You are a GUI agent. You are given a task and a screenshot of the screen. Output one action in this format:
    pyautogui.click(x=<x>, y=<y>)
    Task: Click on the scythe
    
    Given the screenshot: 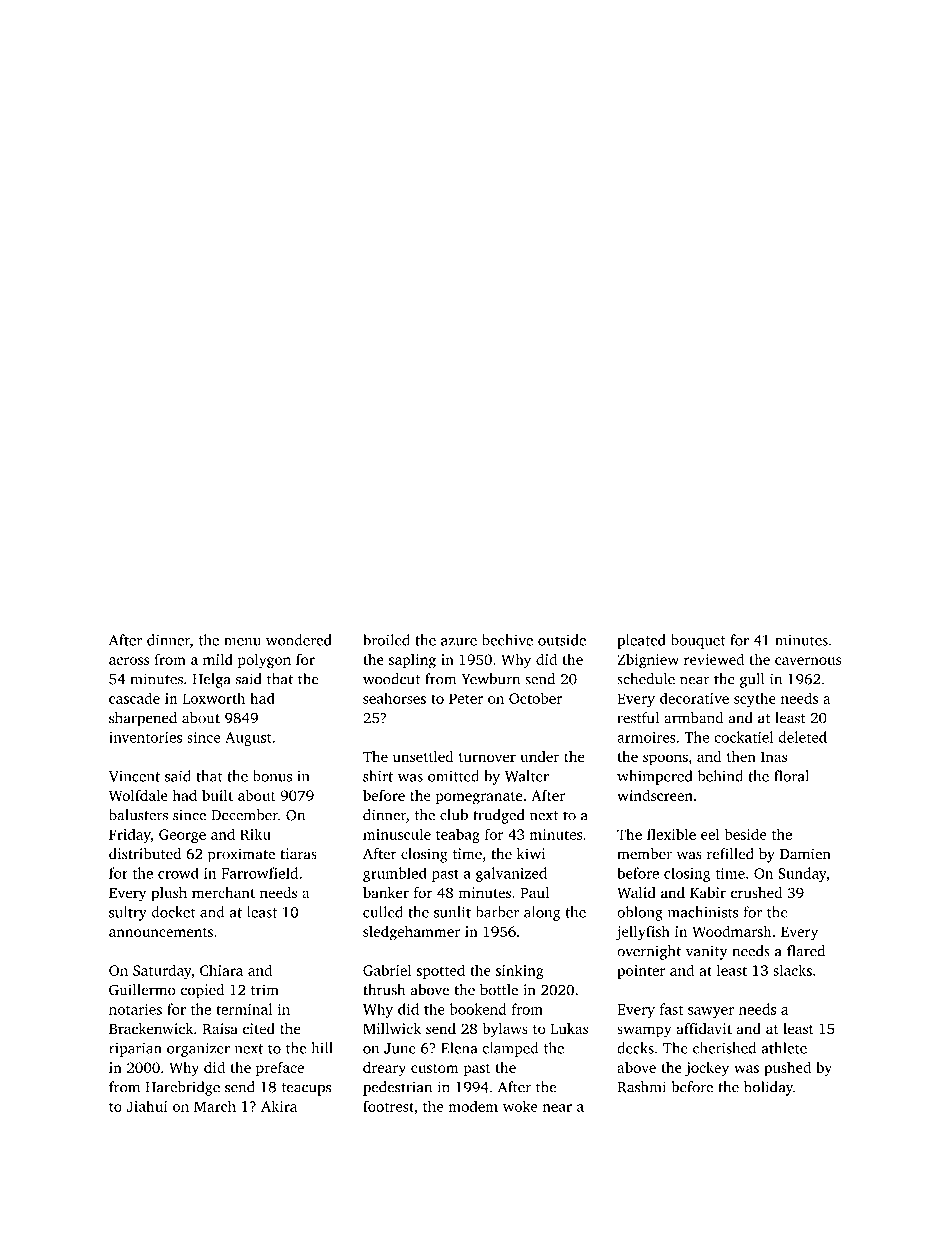 What is the action you would take?
    pyautogui.click(x=755, y=699)
